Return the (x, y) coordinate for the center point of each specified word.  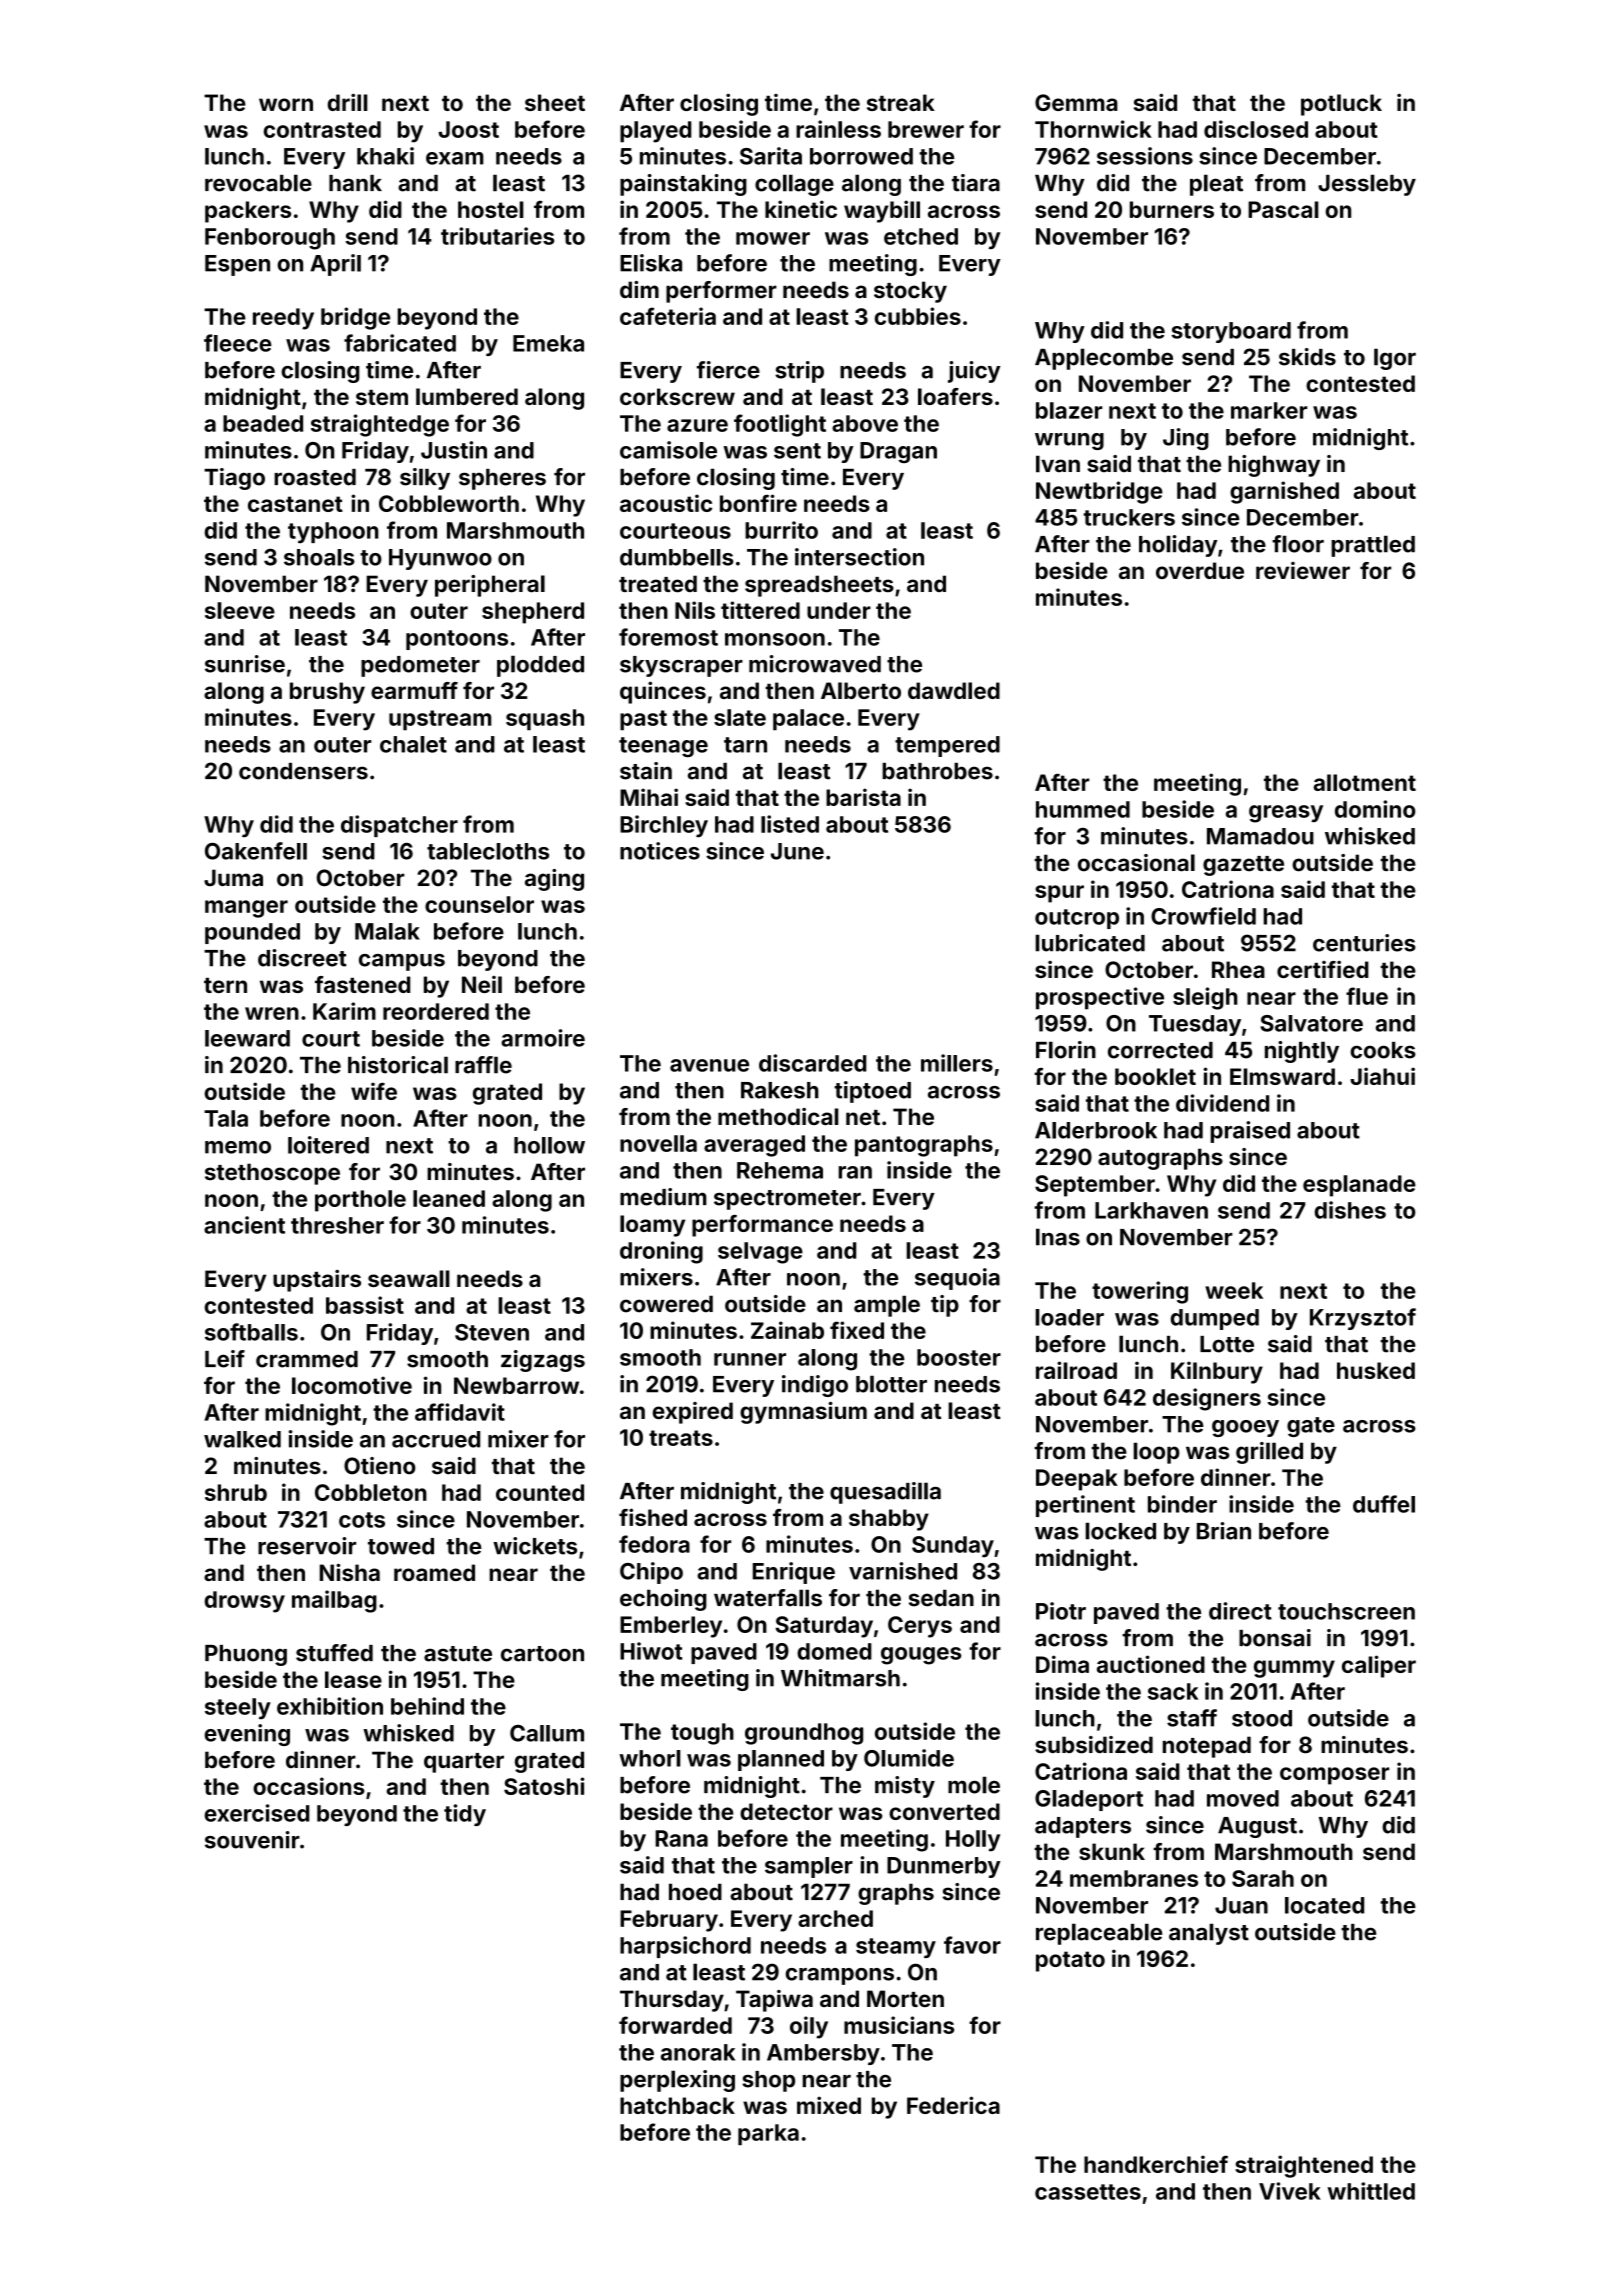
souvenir (252, 1840)
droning (661, 1252)
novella (658, 1143)
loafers (955, 396)
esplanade (1359, 1186)
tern (225, 985)
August (1257, 1827)
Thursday (672, 2001)
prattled (1373, 546)
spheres (502, 479)
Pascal (1283, 209)
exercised (256, 1813)
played (655, 132)
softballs (251, 1332)
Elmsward (1282, 1076)
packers (248, 212)
